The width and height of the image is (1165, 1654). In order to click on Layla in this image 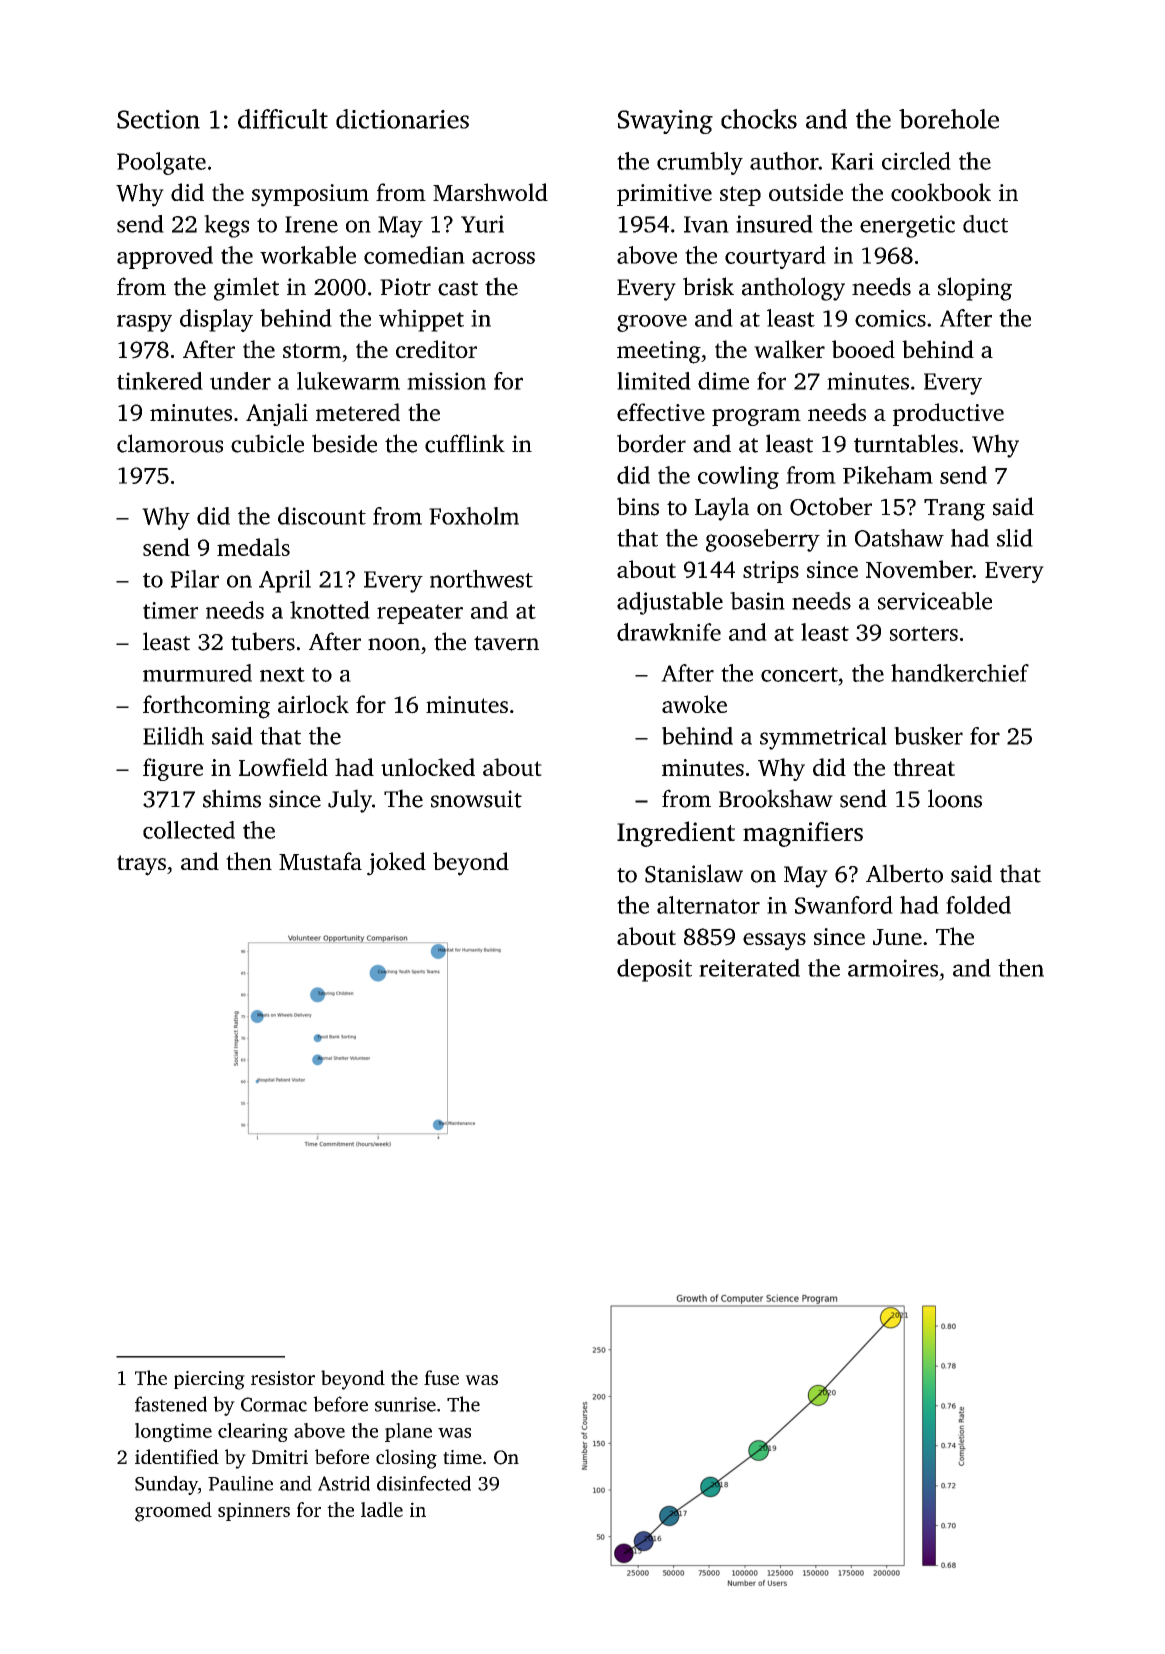, I will do `click(722, 509)`.
